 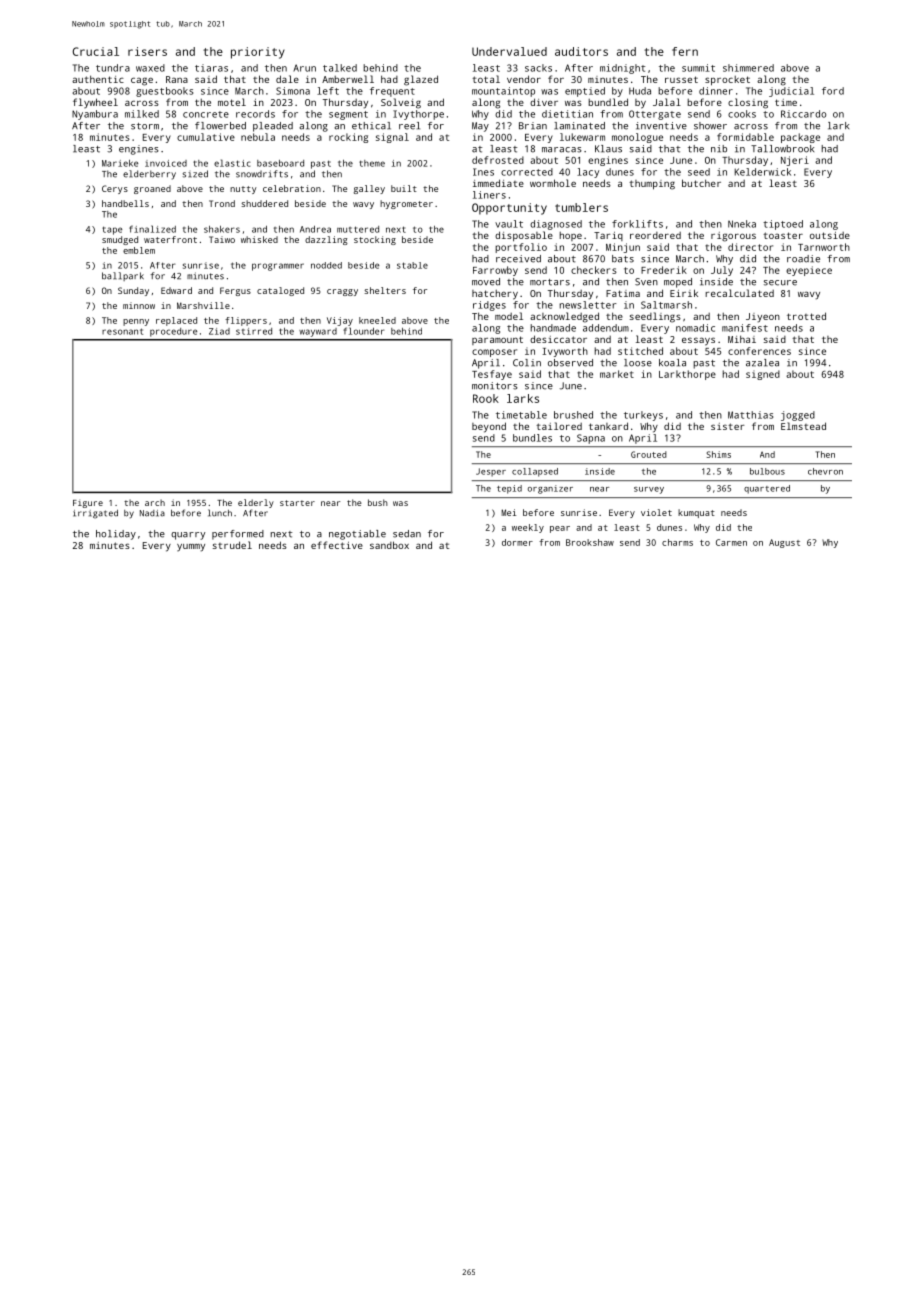 I want to click on Trond, so click(x=222, y=203).
